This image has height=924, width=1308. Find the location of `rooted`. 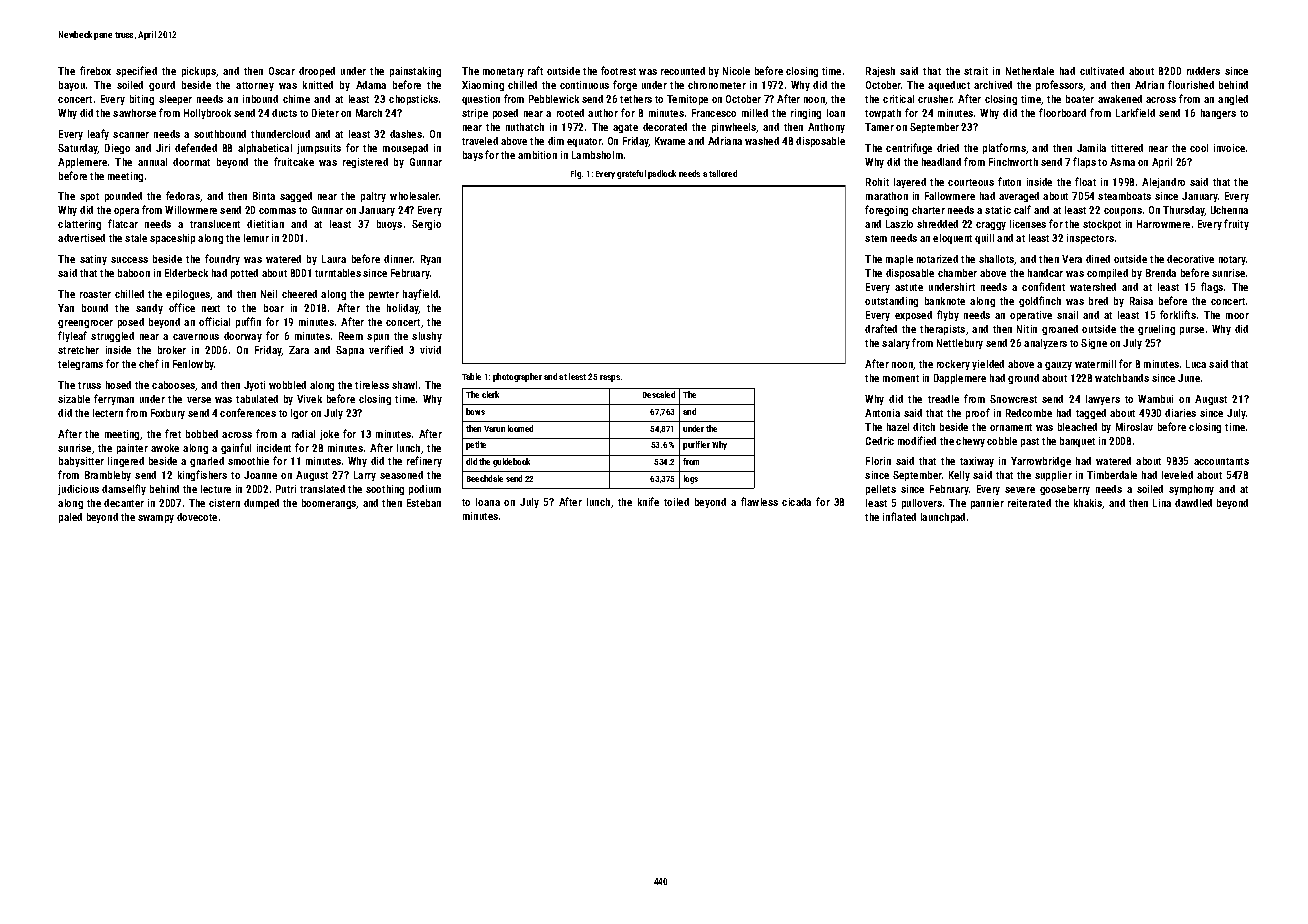

rooted is located at coordinates (570, 113).
